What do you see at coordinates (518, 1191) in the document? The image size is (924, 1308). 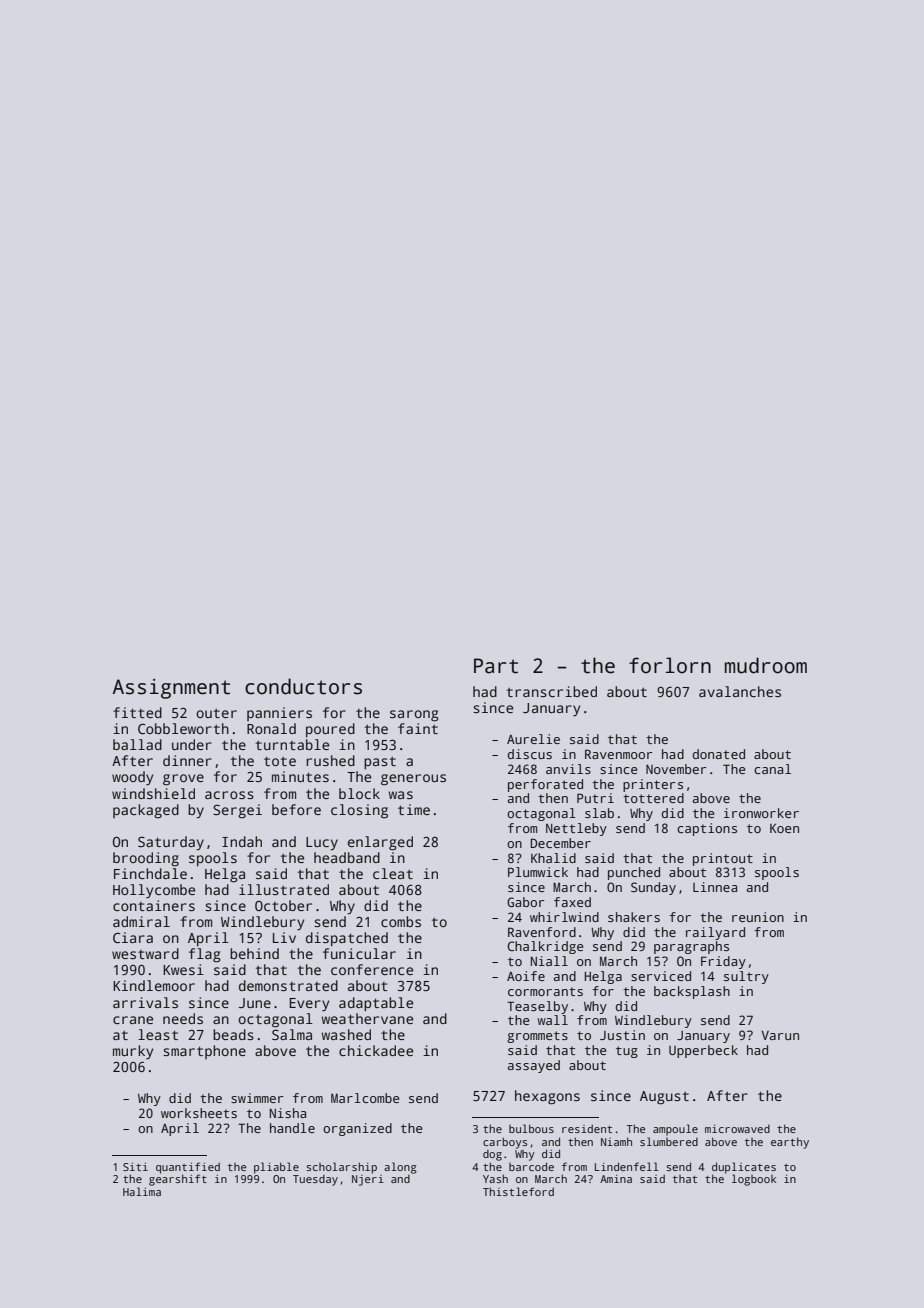 I see `Thistleford` at bounding box center [518, 1191].
